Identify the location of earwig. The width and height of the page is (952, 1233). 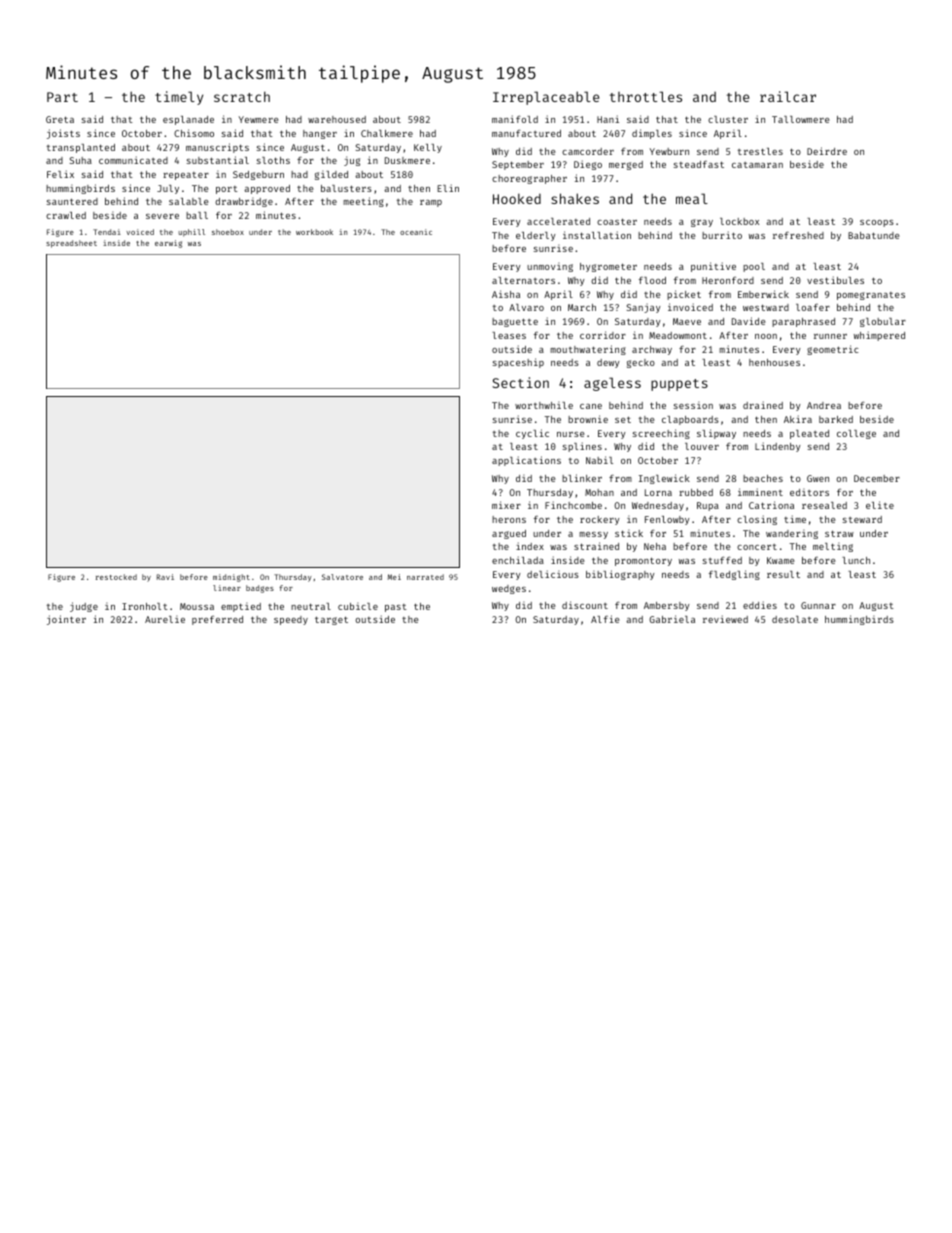
(168, 244).
